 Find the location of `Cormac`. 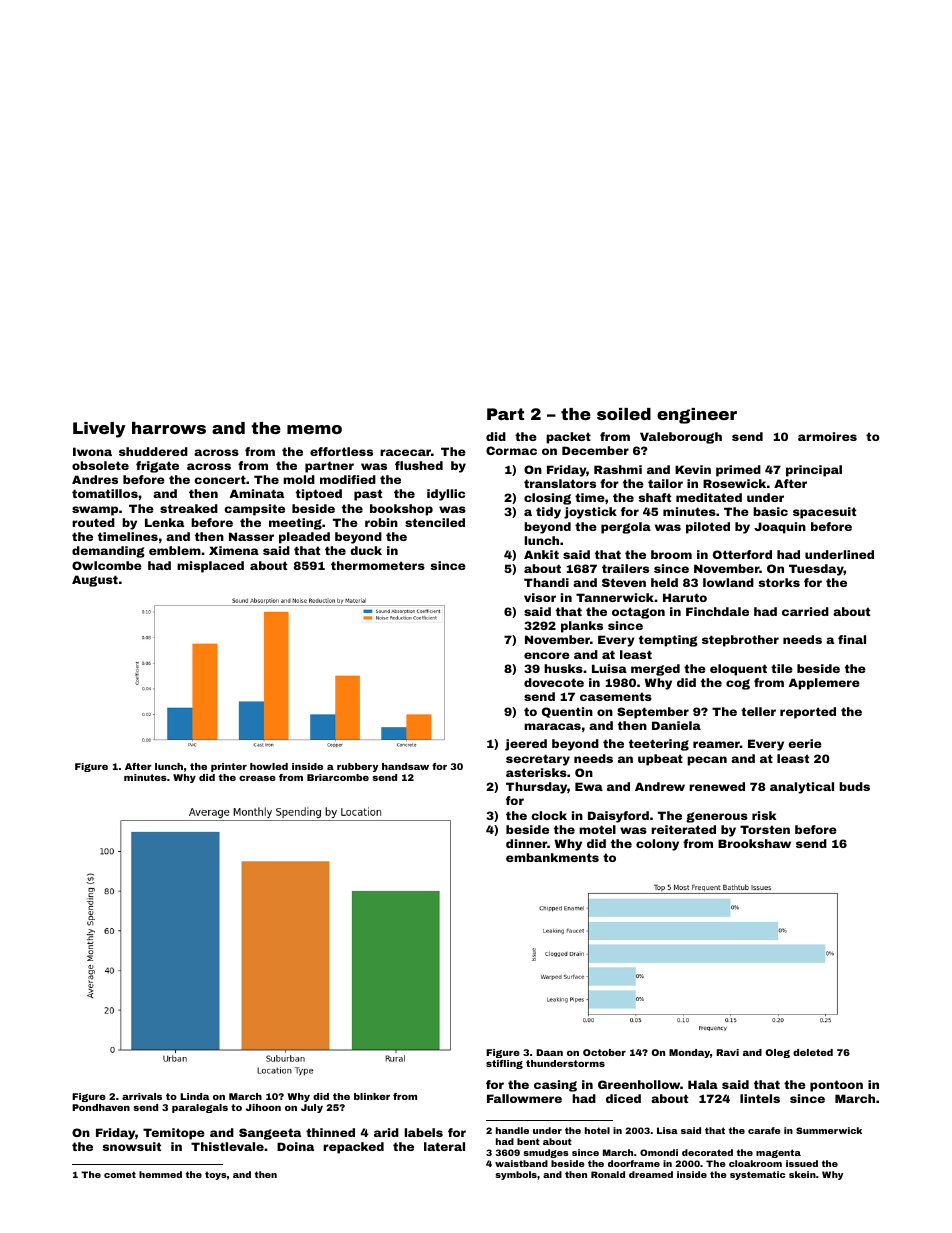

Cormac is located at coordinates (511, 450).
